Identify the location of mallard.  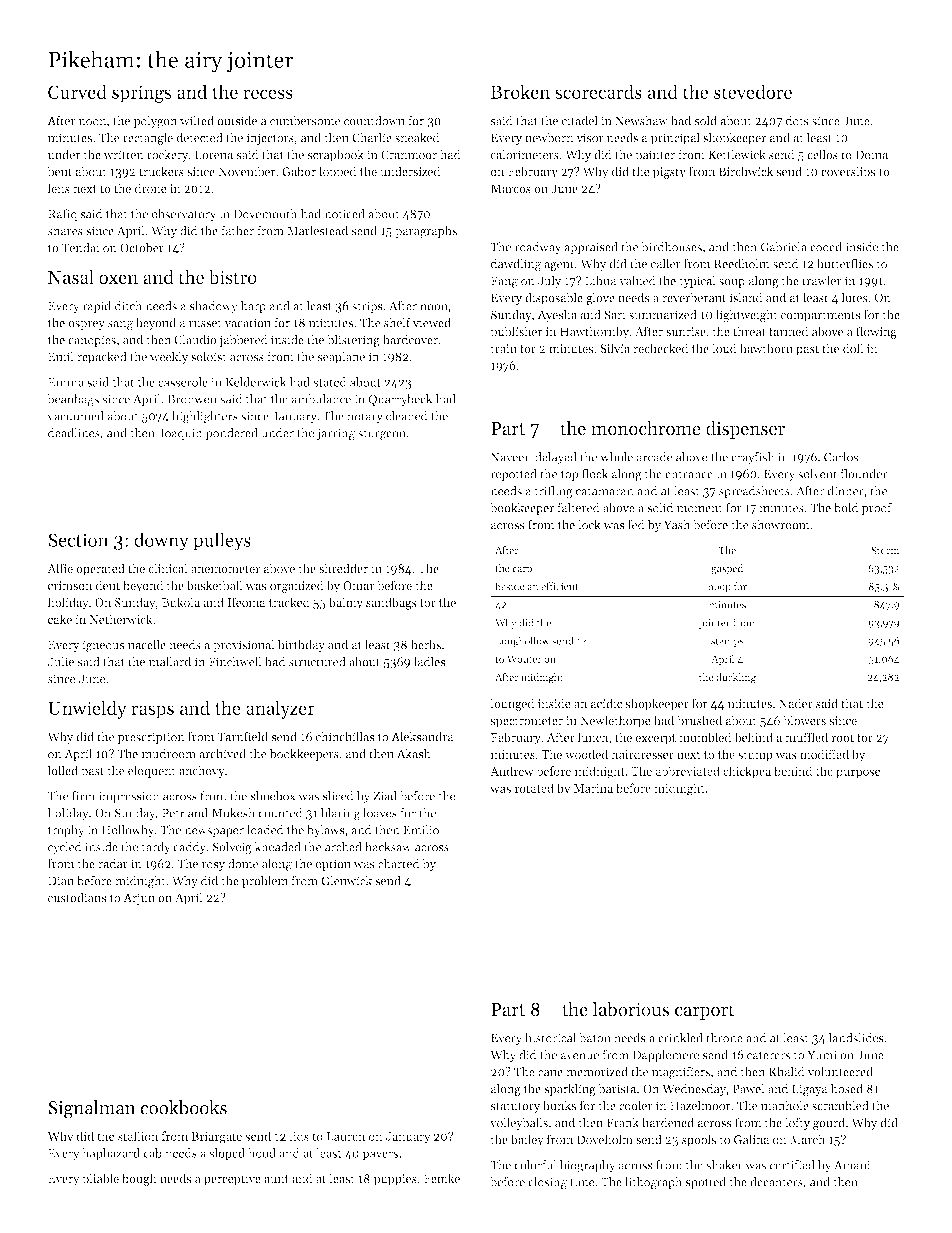
(170, 662).
